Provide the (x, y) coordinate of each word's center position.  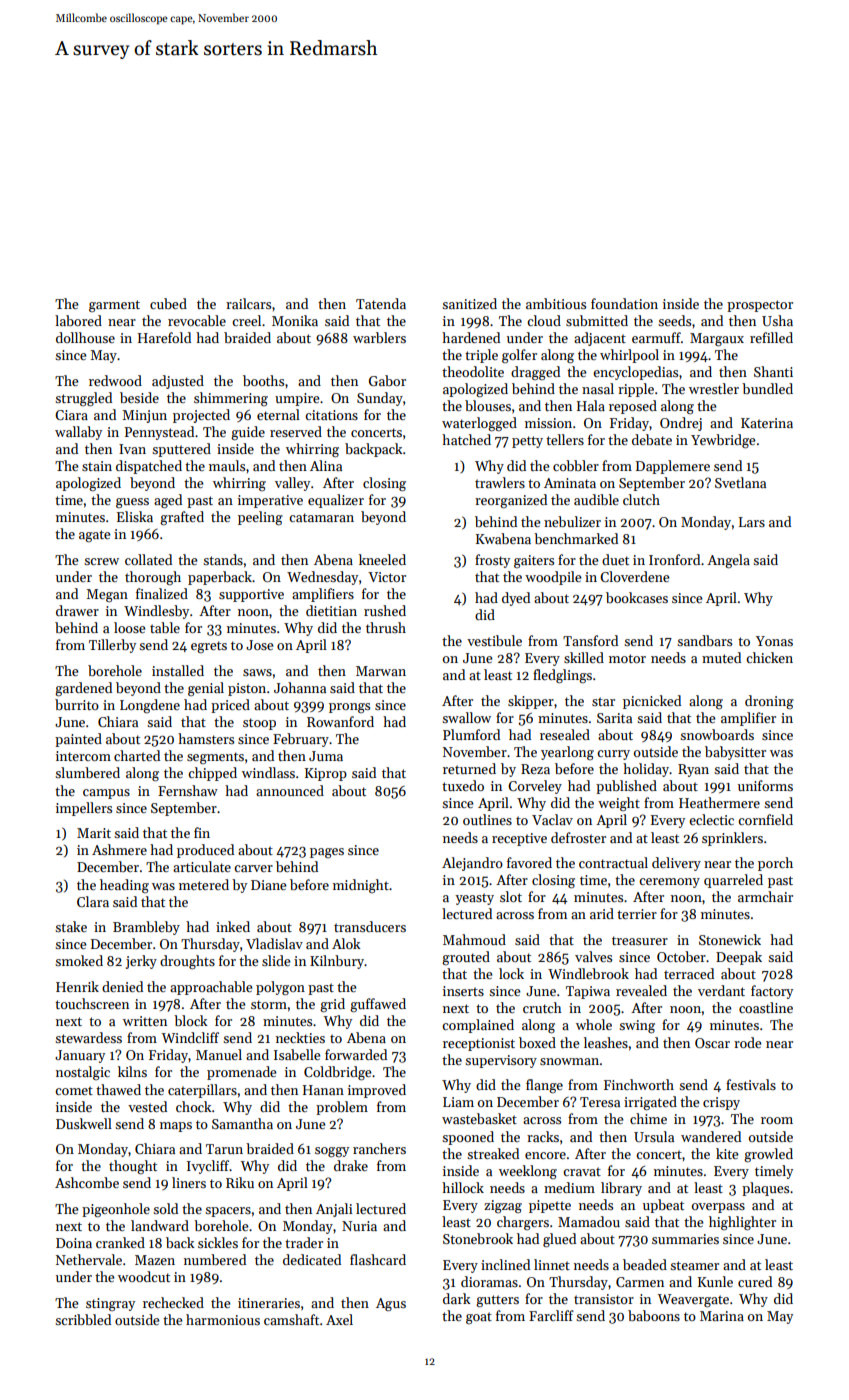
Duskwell (84, 1123)
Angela (728, 561)
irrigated (650, 1103)
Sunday (380, 399)
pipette (550, 1206)
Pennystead (159, 433)
